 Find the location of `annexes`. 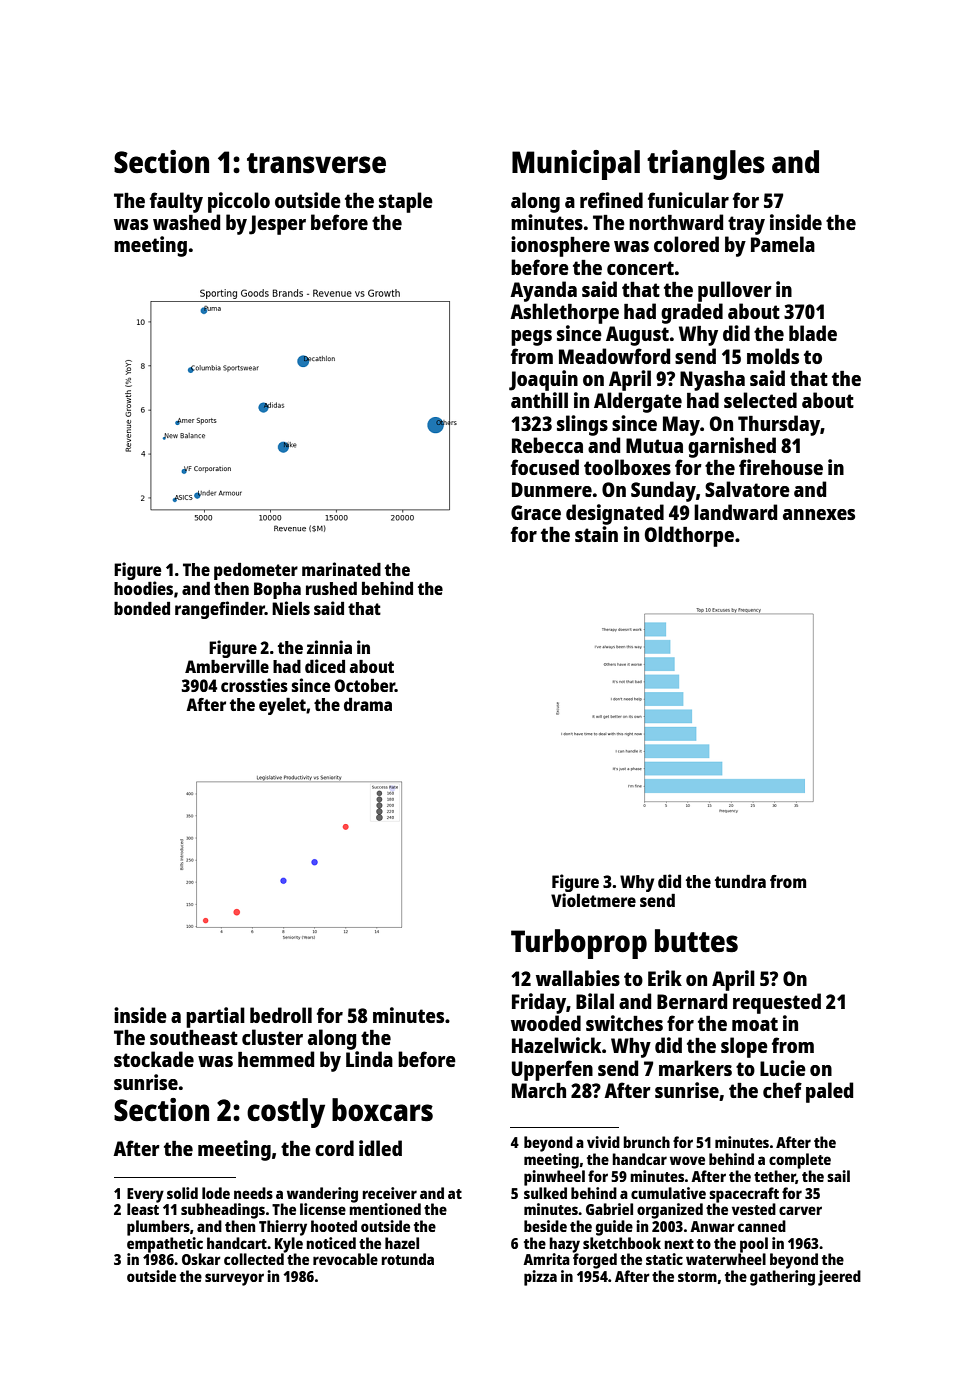

annexes is located at coordinates (819, 514).
